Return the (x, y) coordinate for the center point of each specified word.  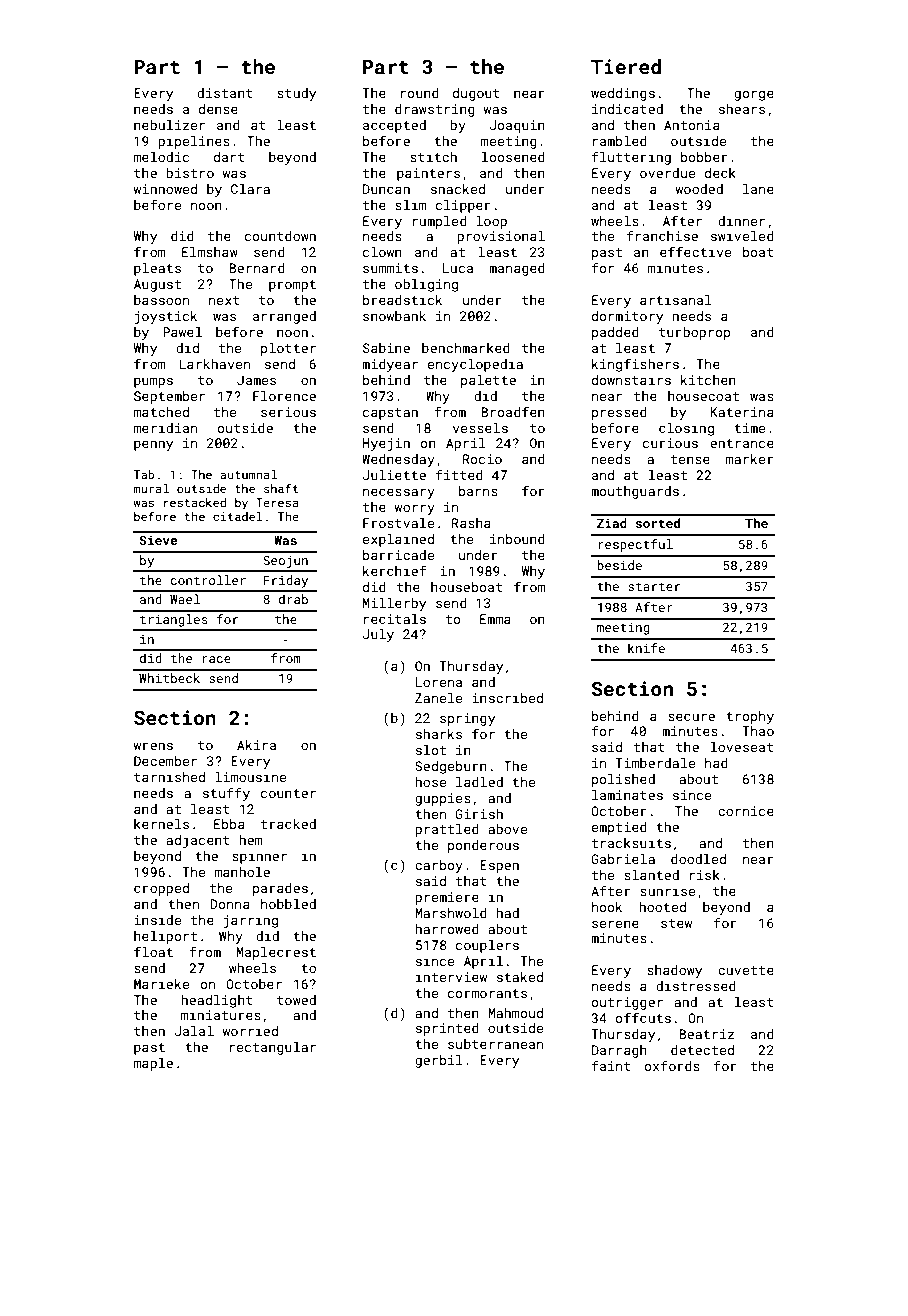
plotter (288, 349)
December (165, 761)
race (216, 659)
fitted (459, 474)
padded (615, 333)
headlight (217, 1001)
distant (225, 93)
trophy (750, 717)
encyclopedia (475, 365)
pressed (619, 413)
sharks (439, 734)
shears (742, 109)
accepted (394, 126)
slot (431, 750)
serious (288, 412)
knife (646, 648)
